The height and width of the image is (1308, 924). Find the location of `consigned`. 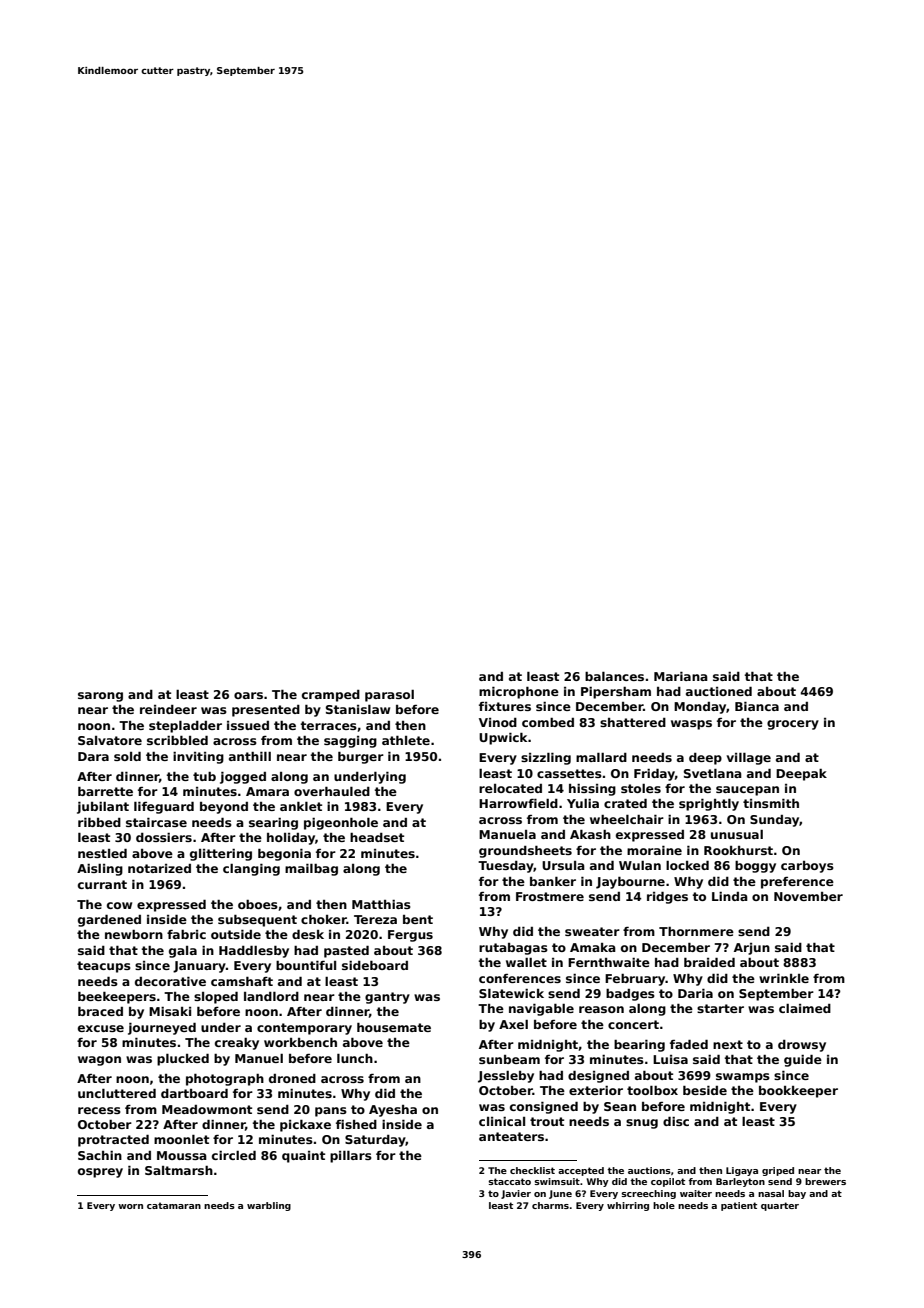

consigned is located at coordinates (544, 1108).
